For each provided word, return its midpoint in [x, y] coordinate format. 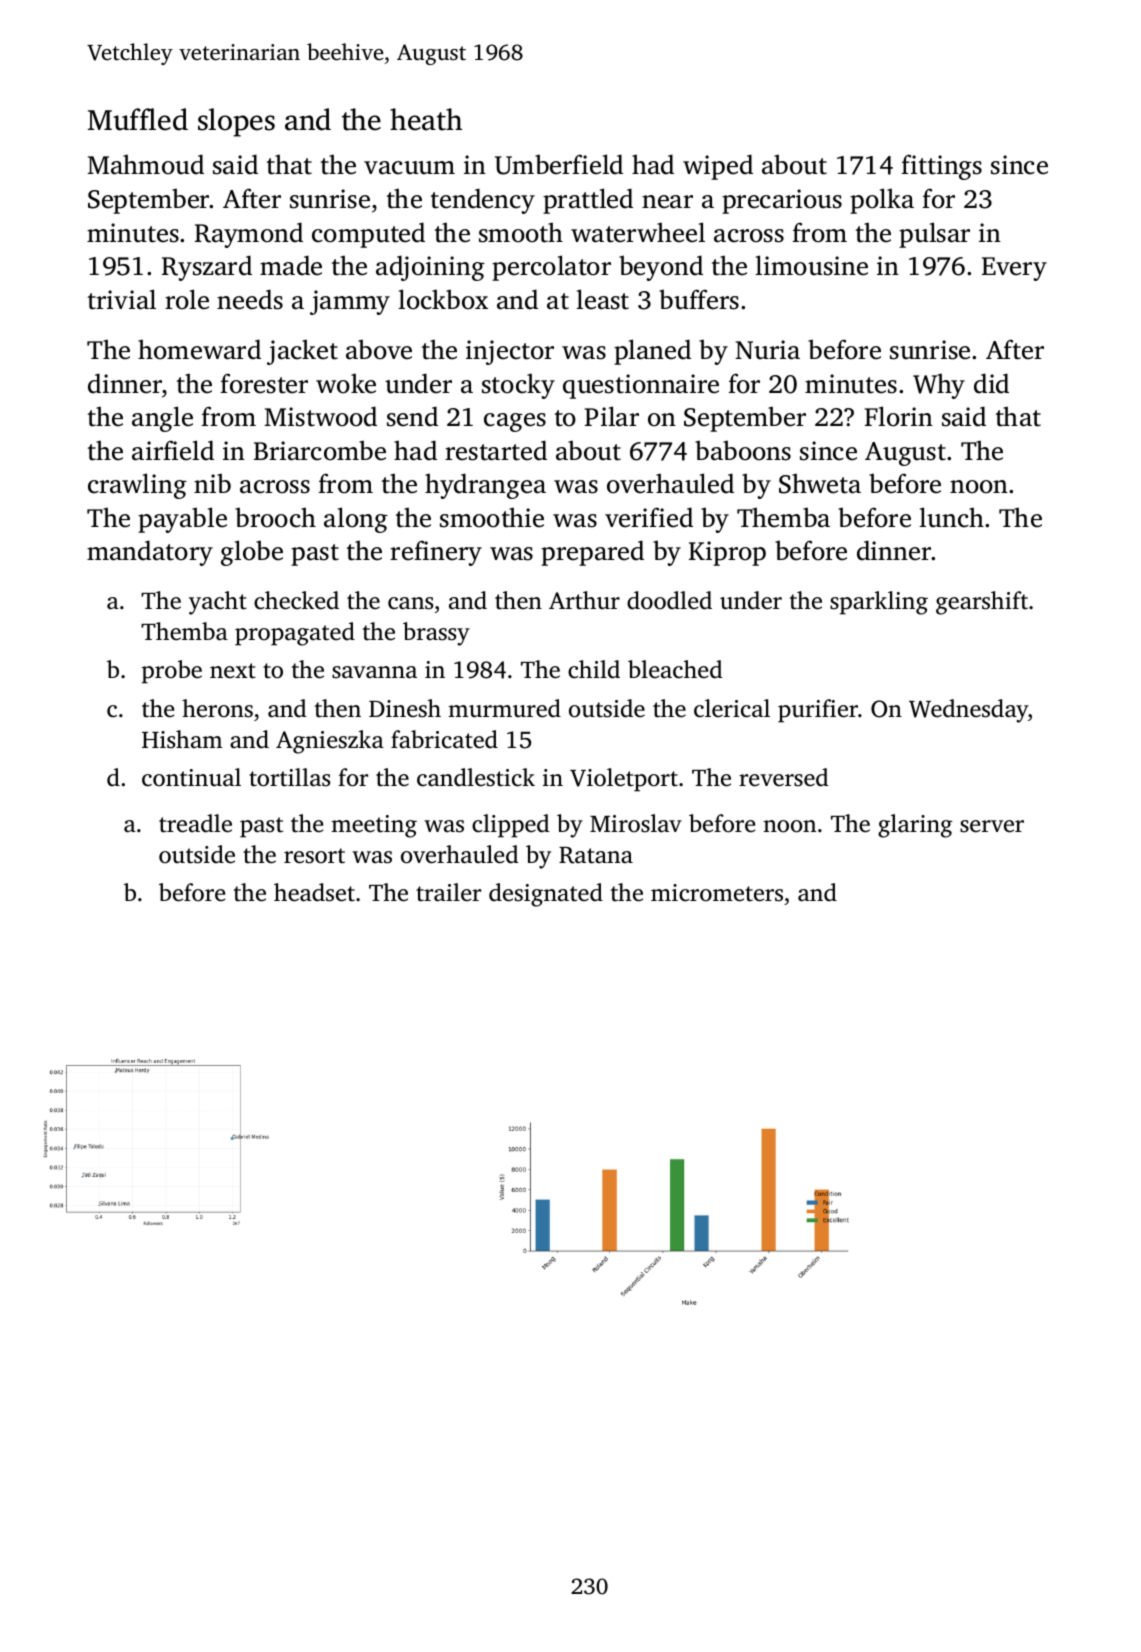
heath [426, 119]
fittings [941, 167]
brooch [275, 517]
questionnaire [641, 386]
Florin [899, 416]
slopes [236, 122]
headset [314, 892]
